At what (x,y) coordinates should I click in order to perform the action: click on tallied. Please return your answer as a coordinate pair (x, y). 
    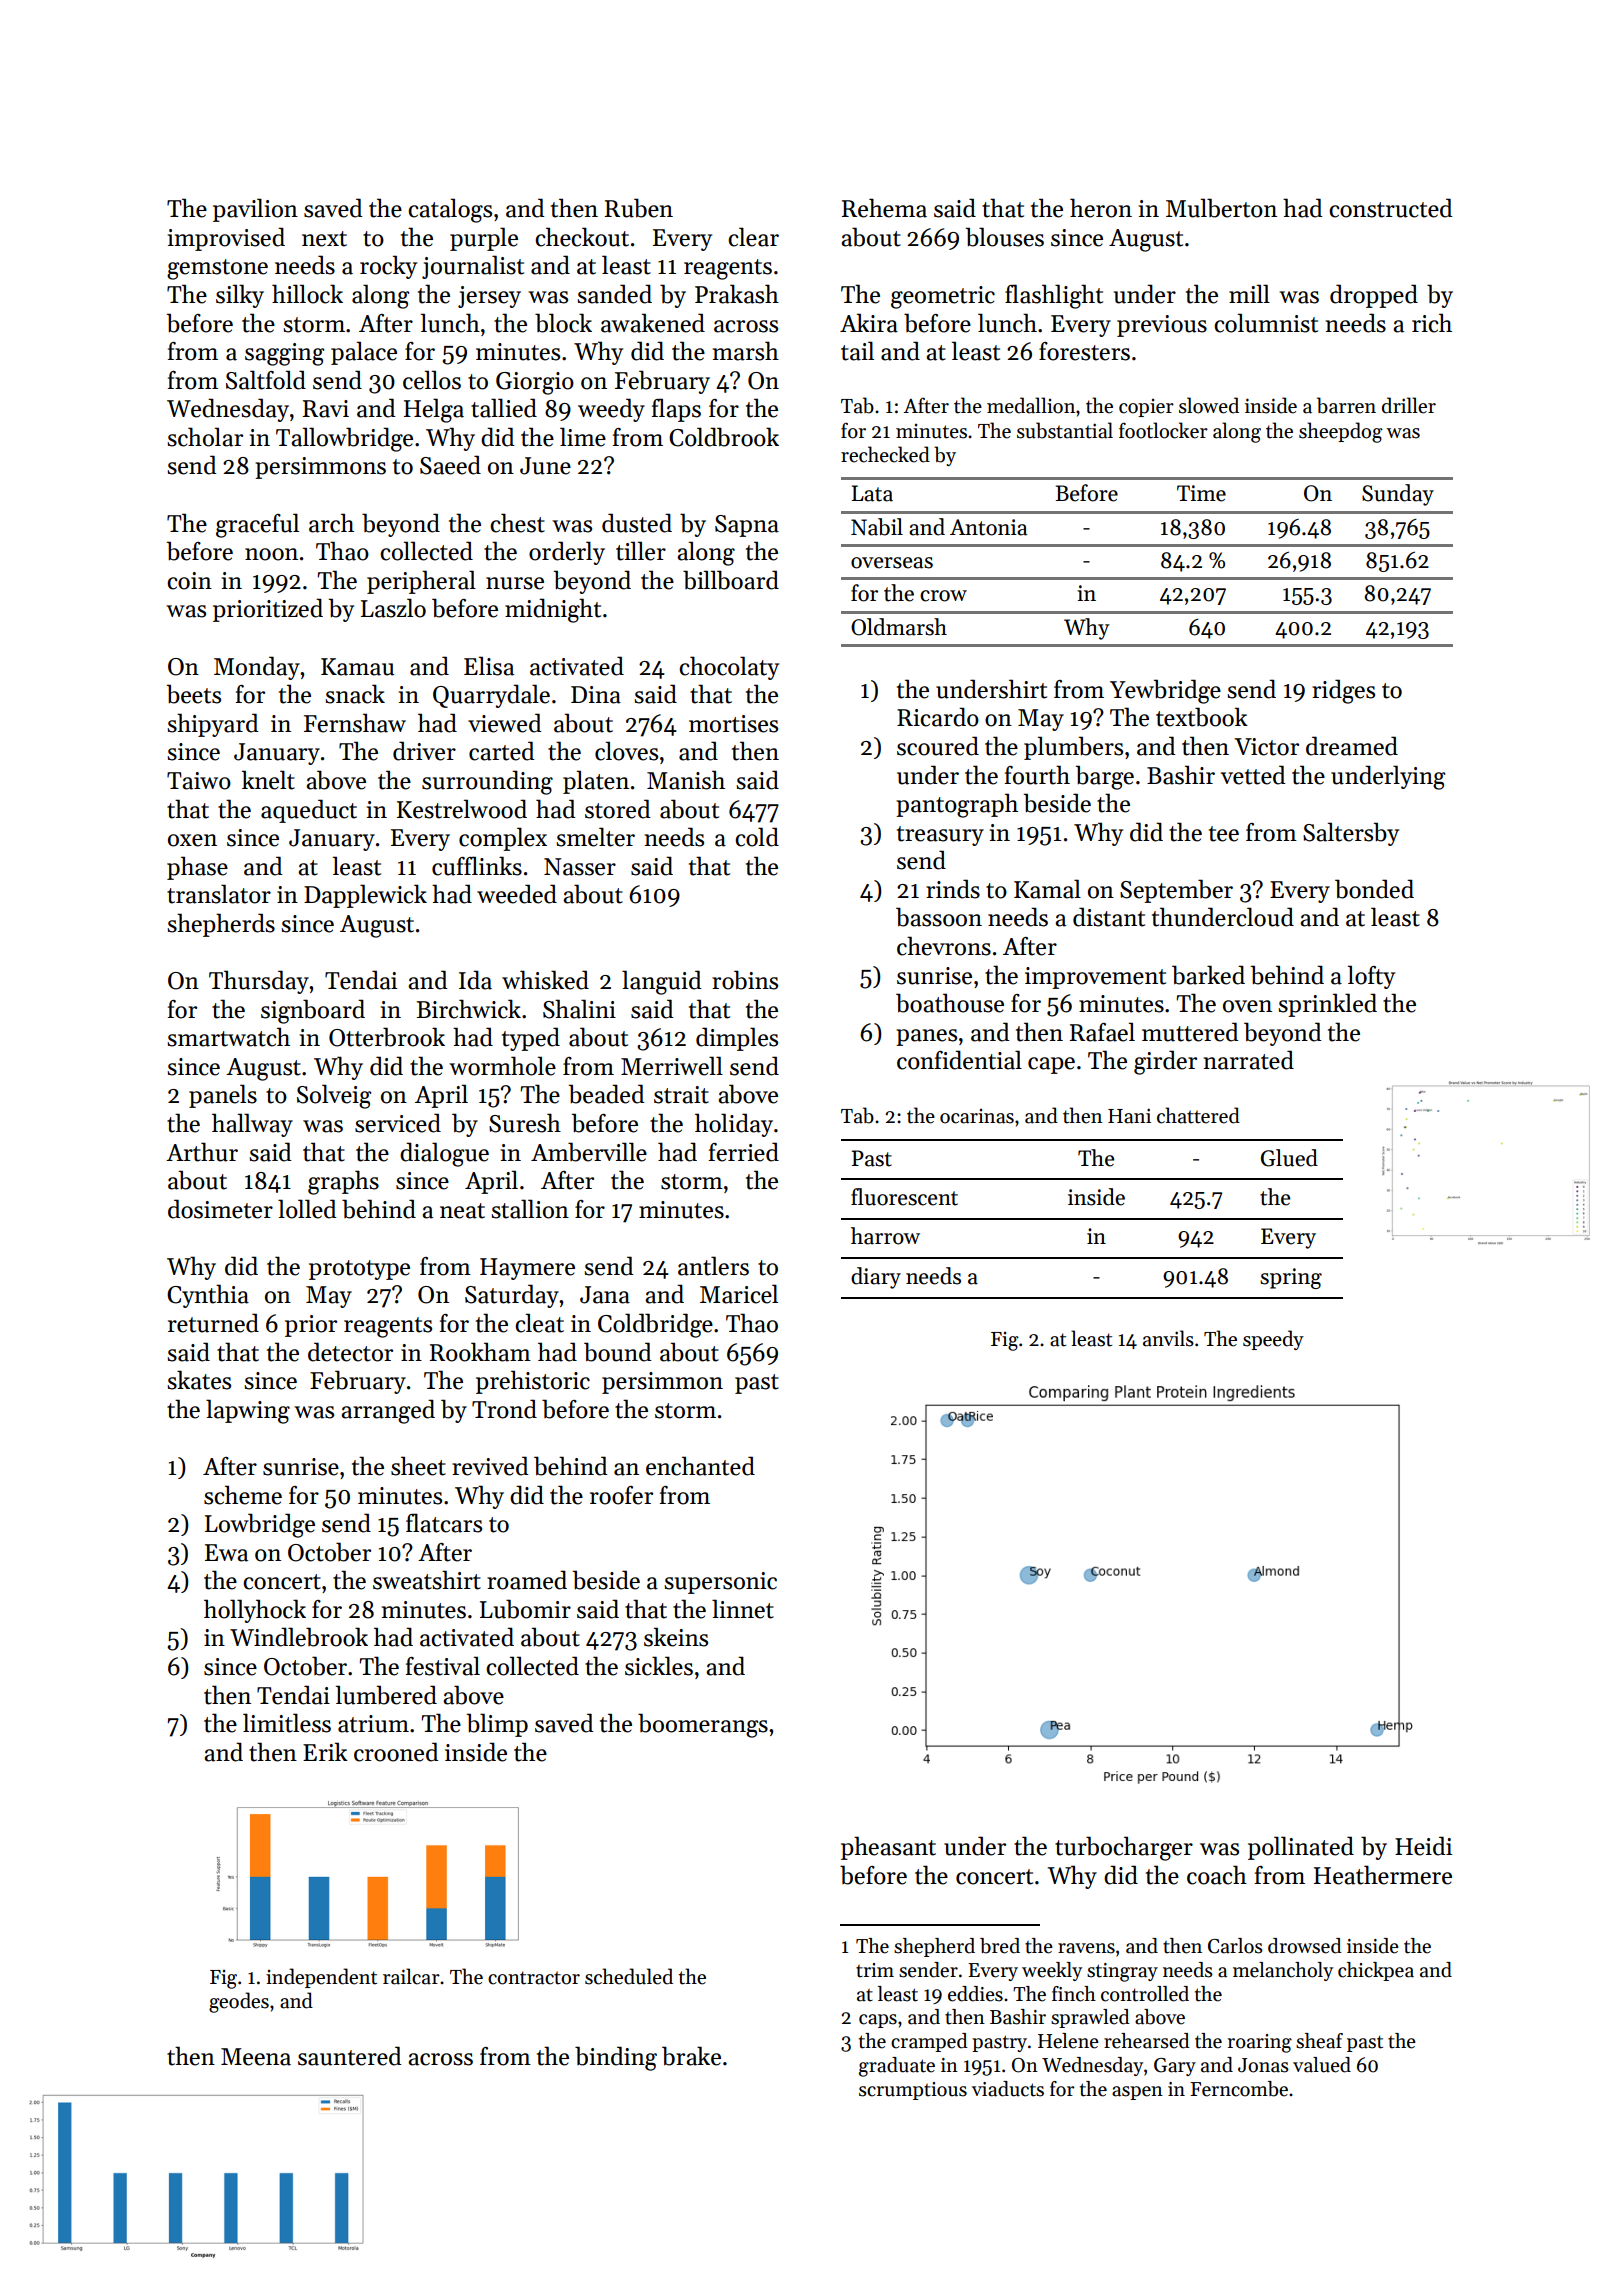
    Looking at the image, I should click on (504, 408).
